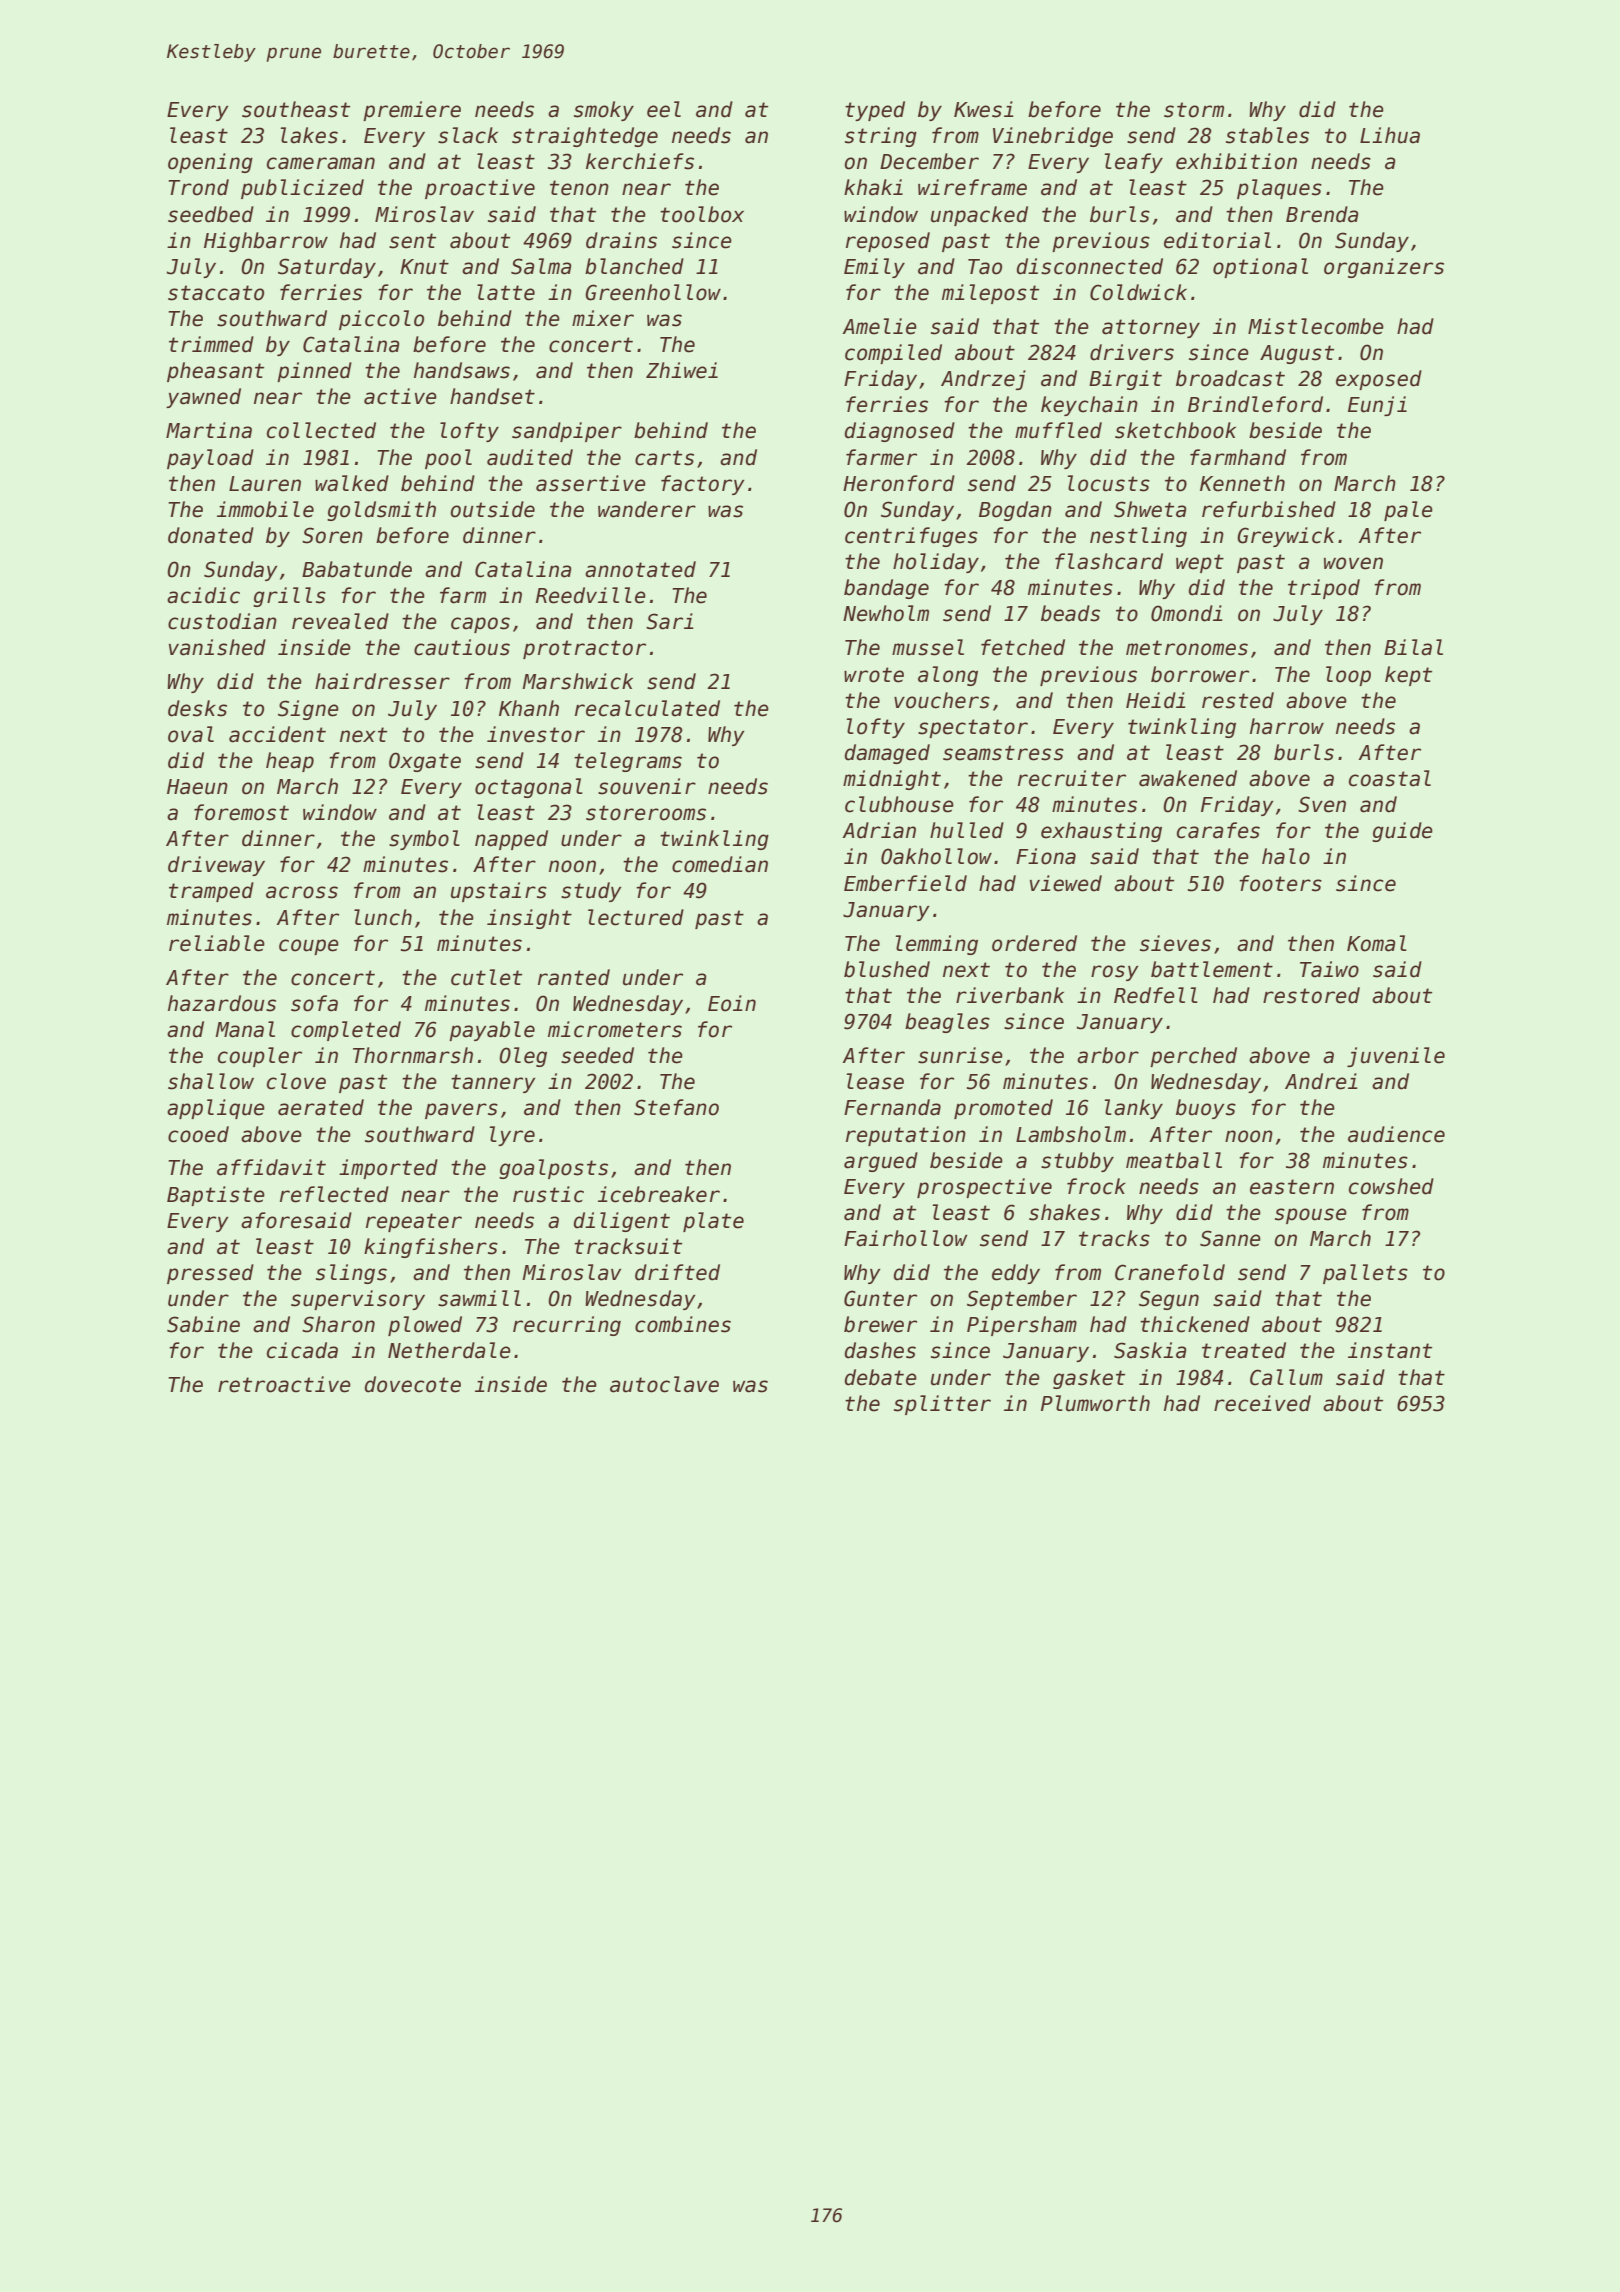 The width and height of the screenshot is (1620, 2292). I want to click on immobile, so click(265, 509).
